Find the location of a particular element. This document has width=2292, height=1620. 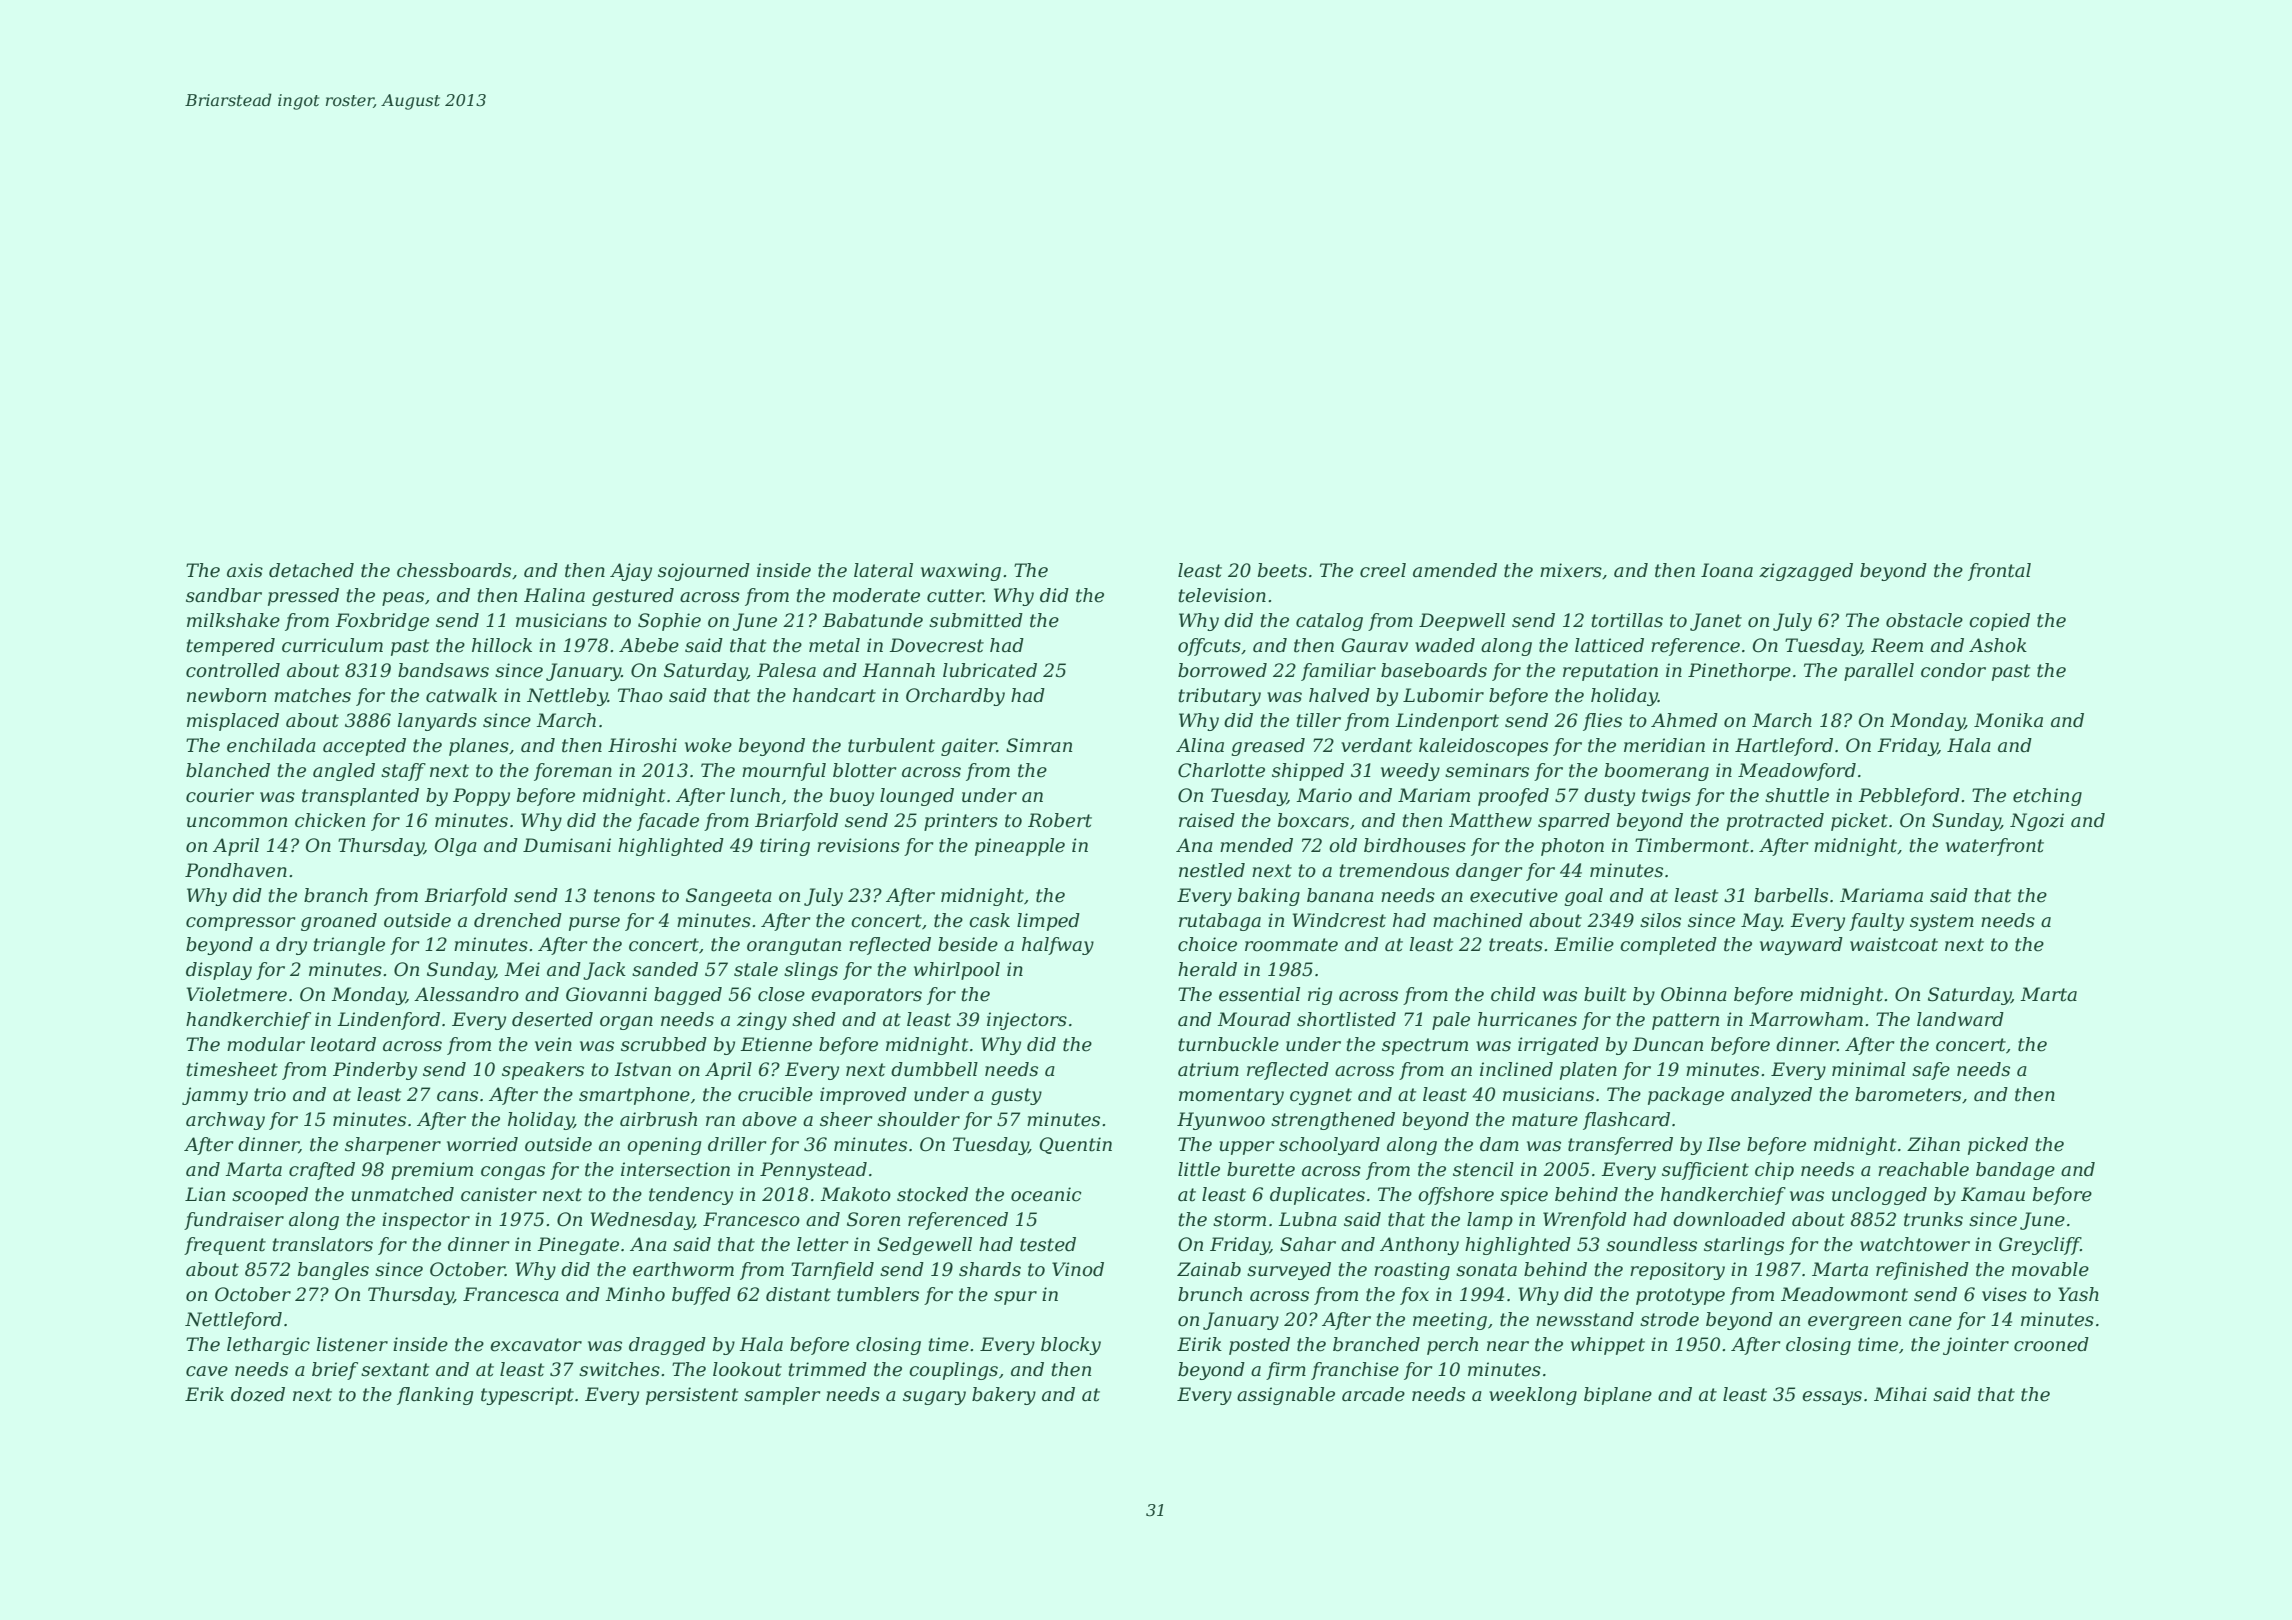

mixers is located at coordinates (1571, 570).
